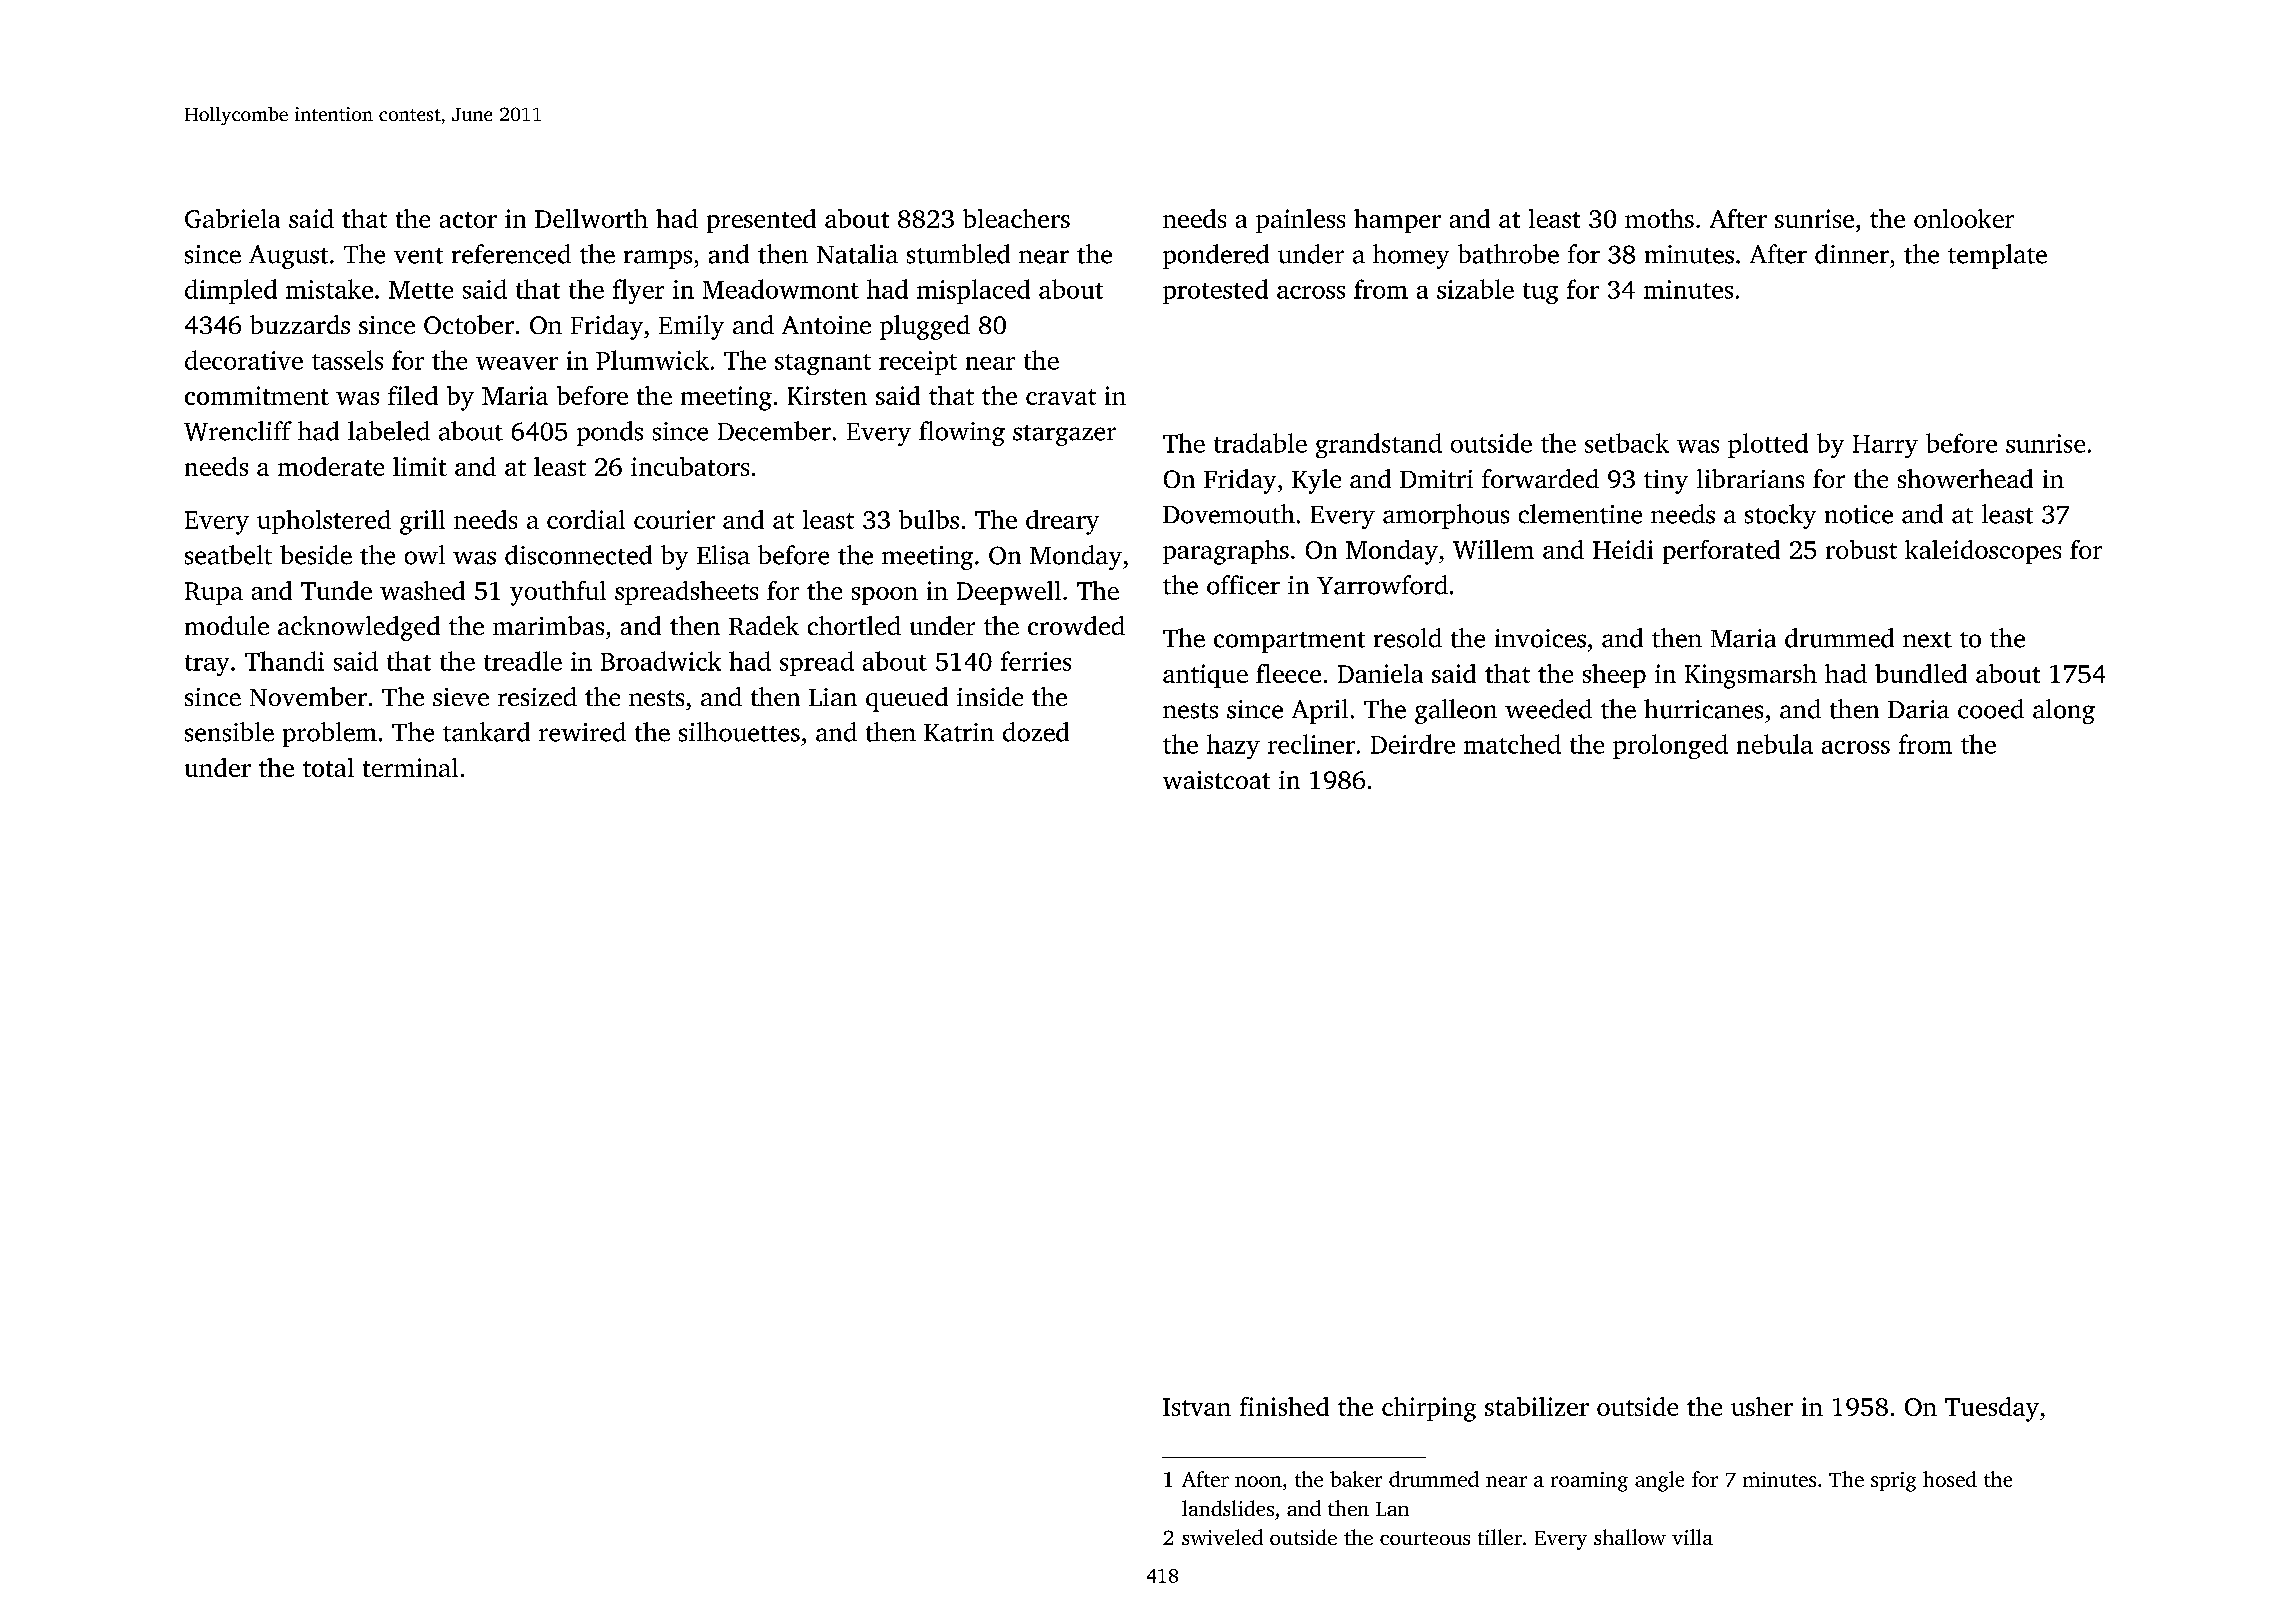  Describe the element at coordinates (1222, 1537) in the screenshot. I see `swiveled` at that location.
